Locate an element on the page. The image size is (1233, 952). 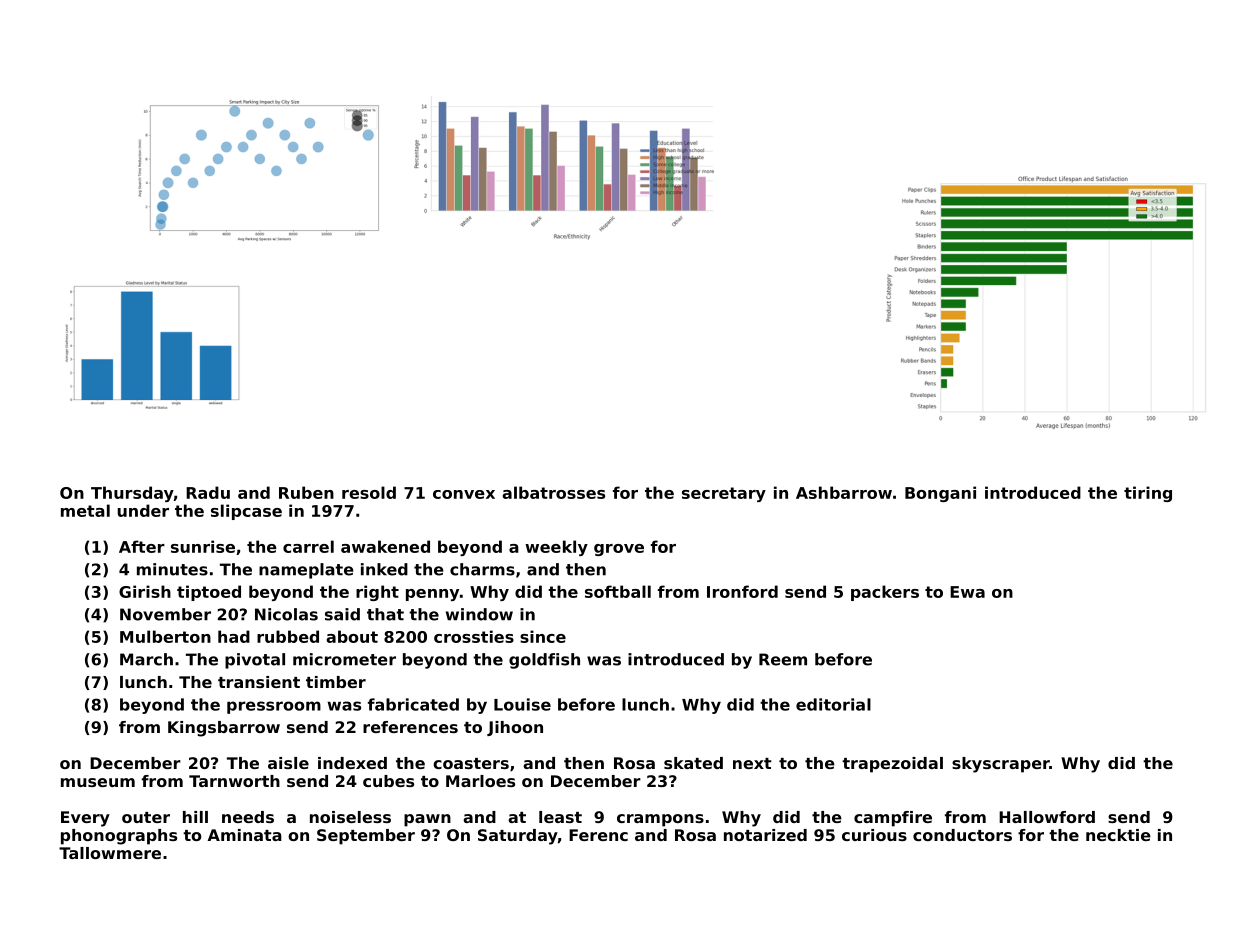
under is located at coordinates (143, 510).
